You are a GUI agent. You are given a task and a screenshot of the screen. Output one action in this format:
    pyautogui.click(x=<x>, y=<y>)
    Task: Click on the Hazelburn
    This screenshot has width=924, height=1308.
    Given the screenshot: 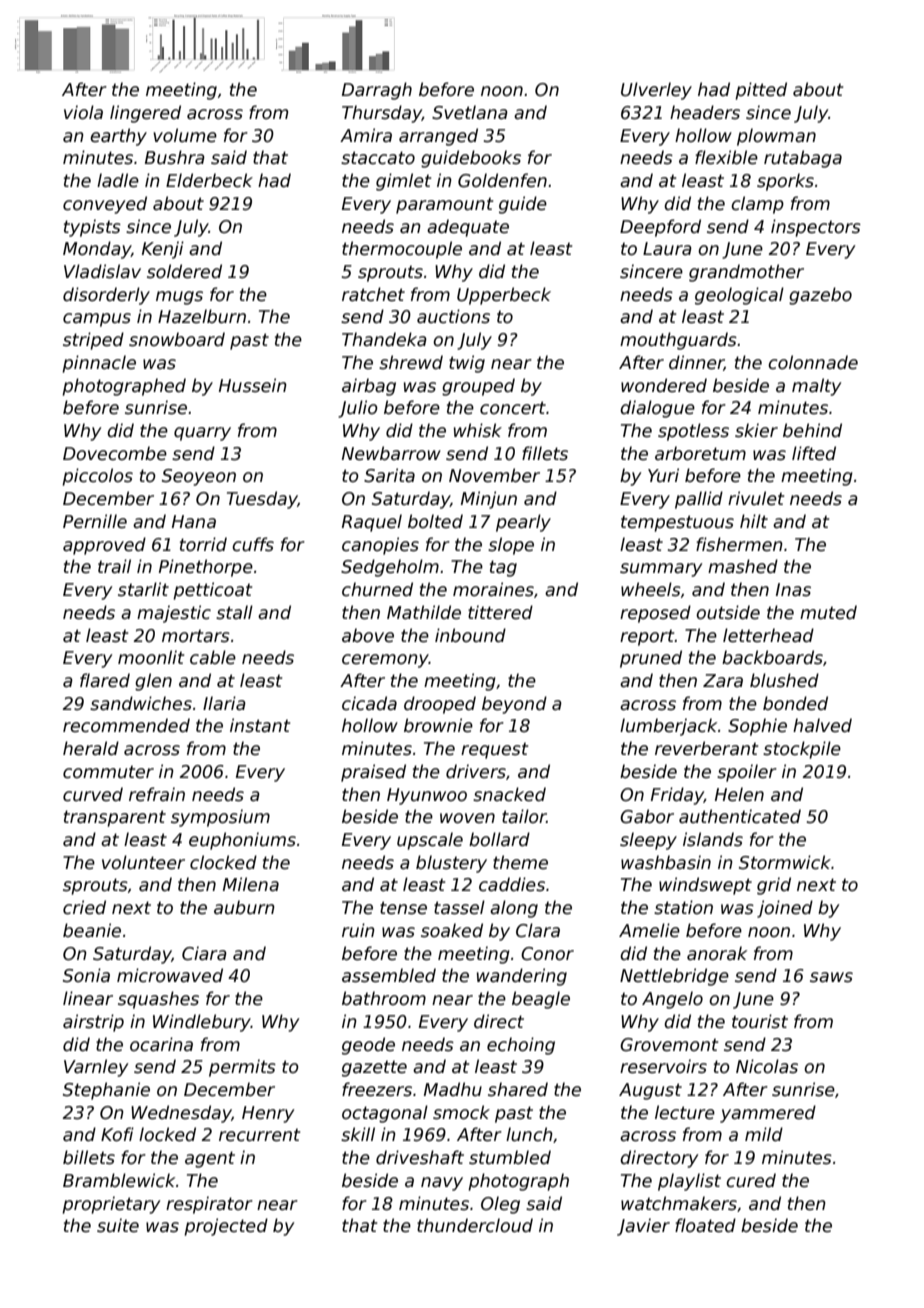 What is the action you would take?
    pyautogui.click(x=202, y=316)
